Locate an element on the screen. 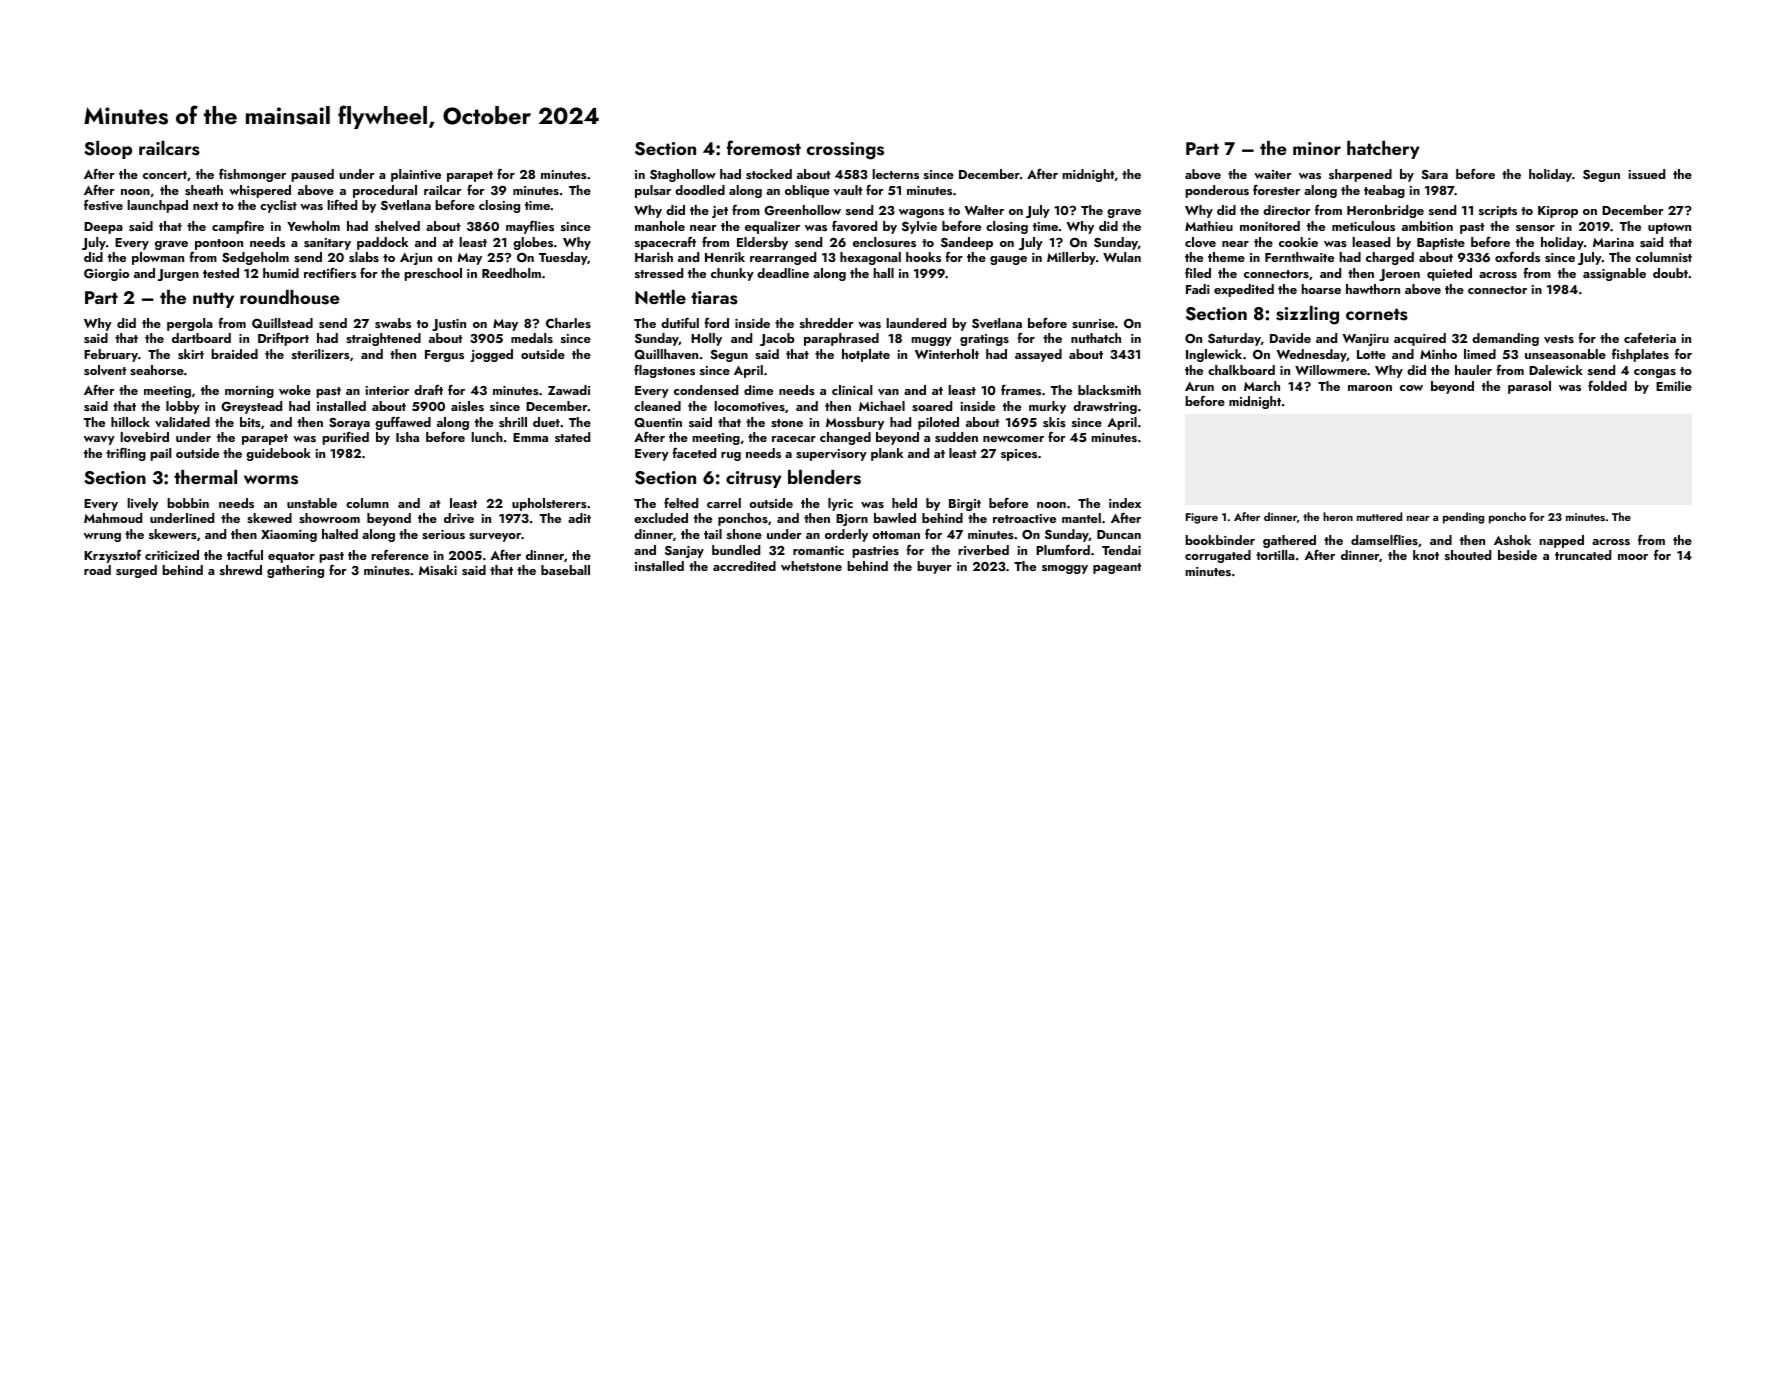  road is located at coordinates (97, 570).
